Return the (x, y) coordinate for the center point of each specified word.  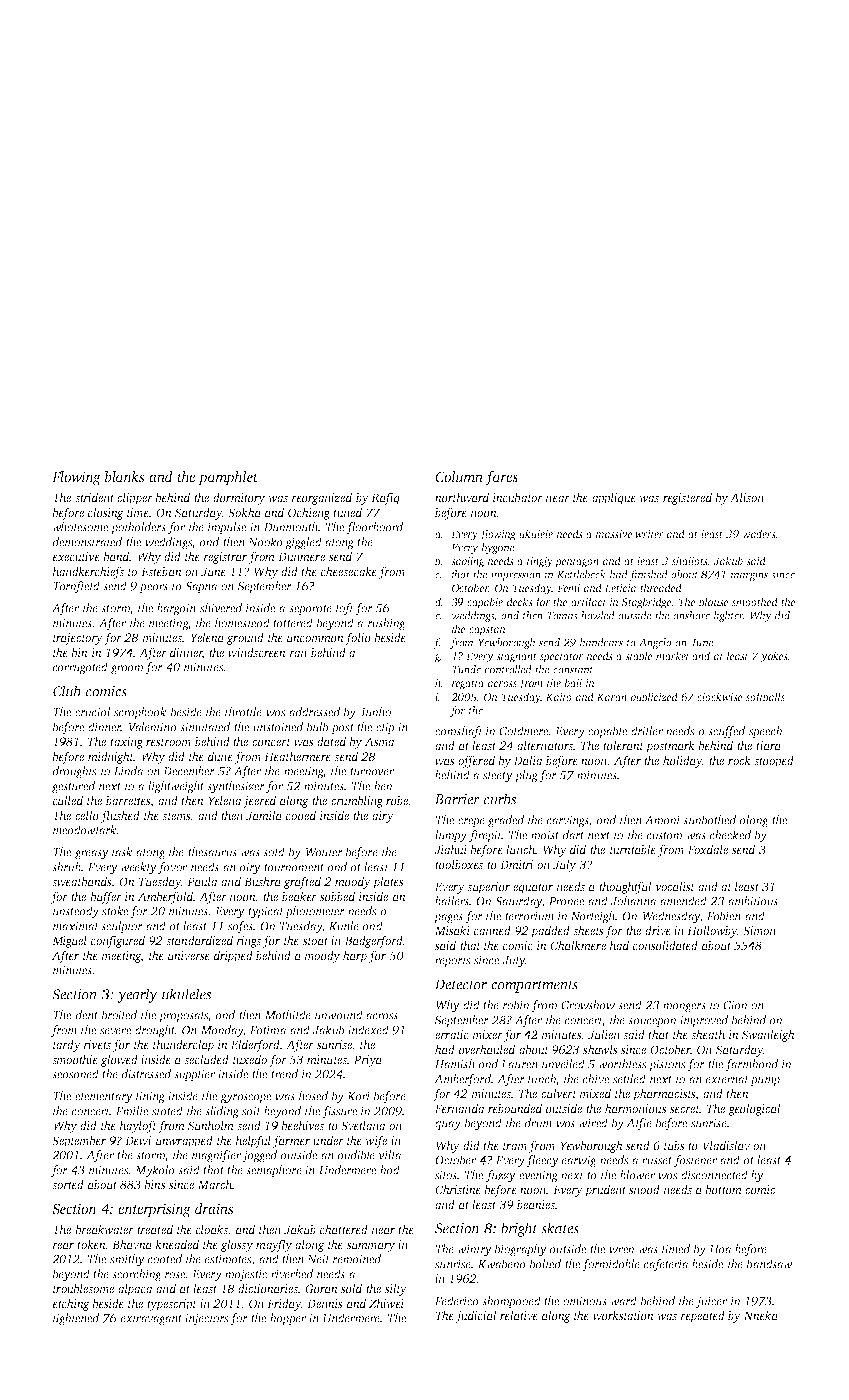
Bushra (262, 881)
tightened (76, 1319)
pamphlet (228, 478)
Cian (735, 1005)
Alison (747, 497)
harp (355, 956)
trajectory (78, 639)
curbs (500, 799)
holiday (682, 761)
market (673, 655)
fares (501, 478)
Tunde (466, 669)
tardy (67, 1045)
